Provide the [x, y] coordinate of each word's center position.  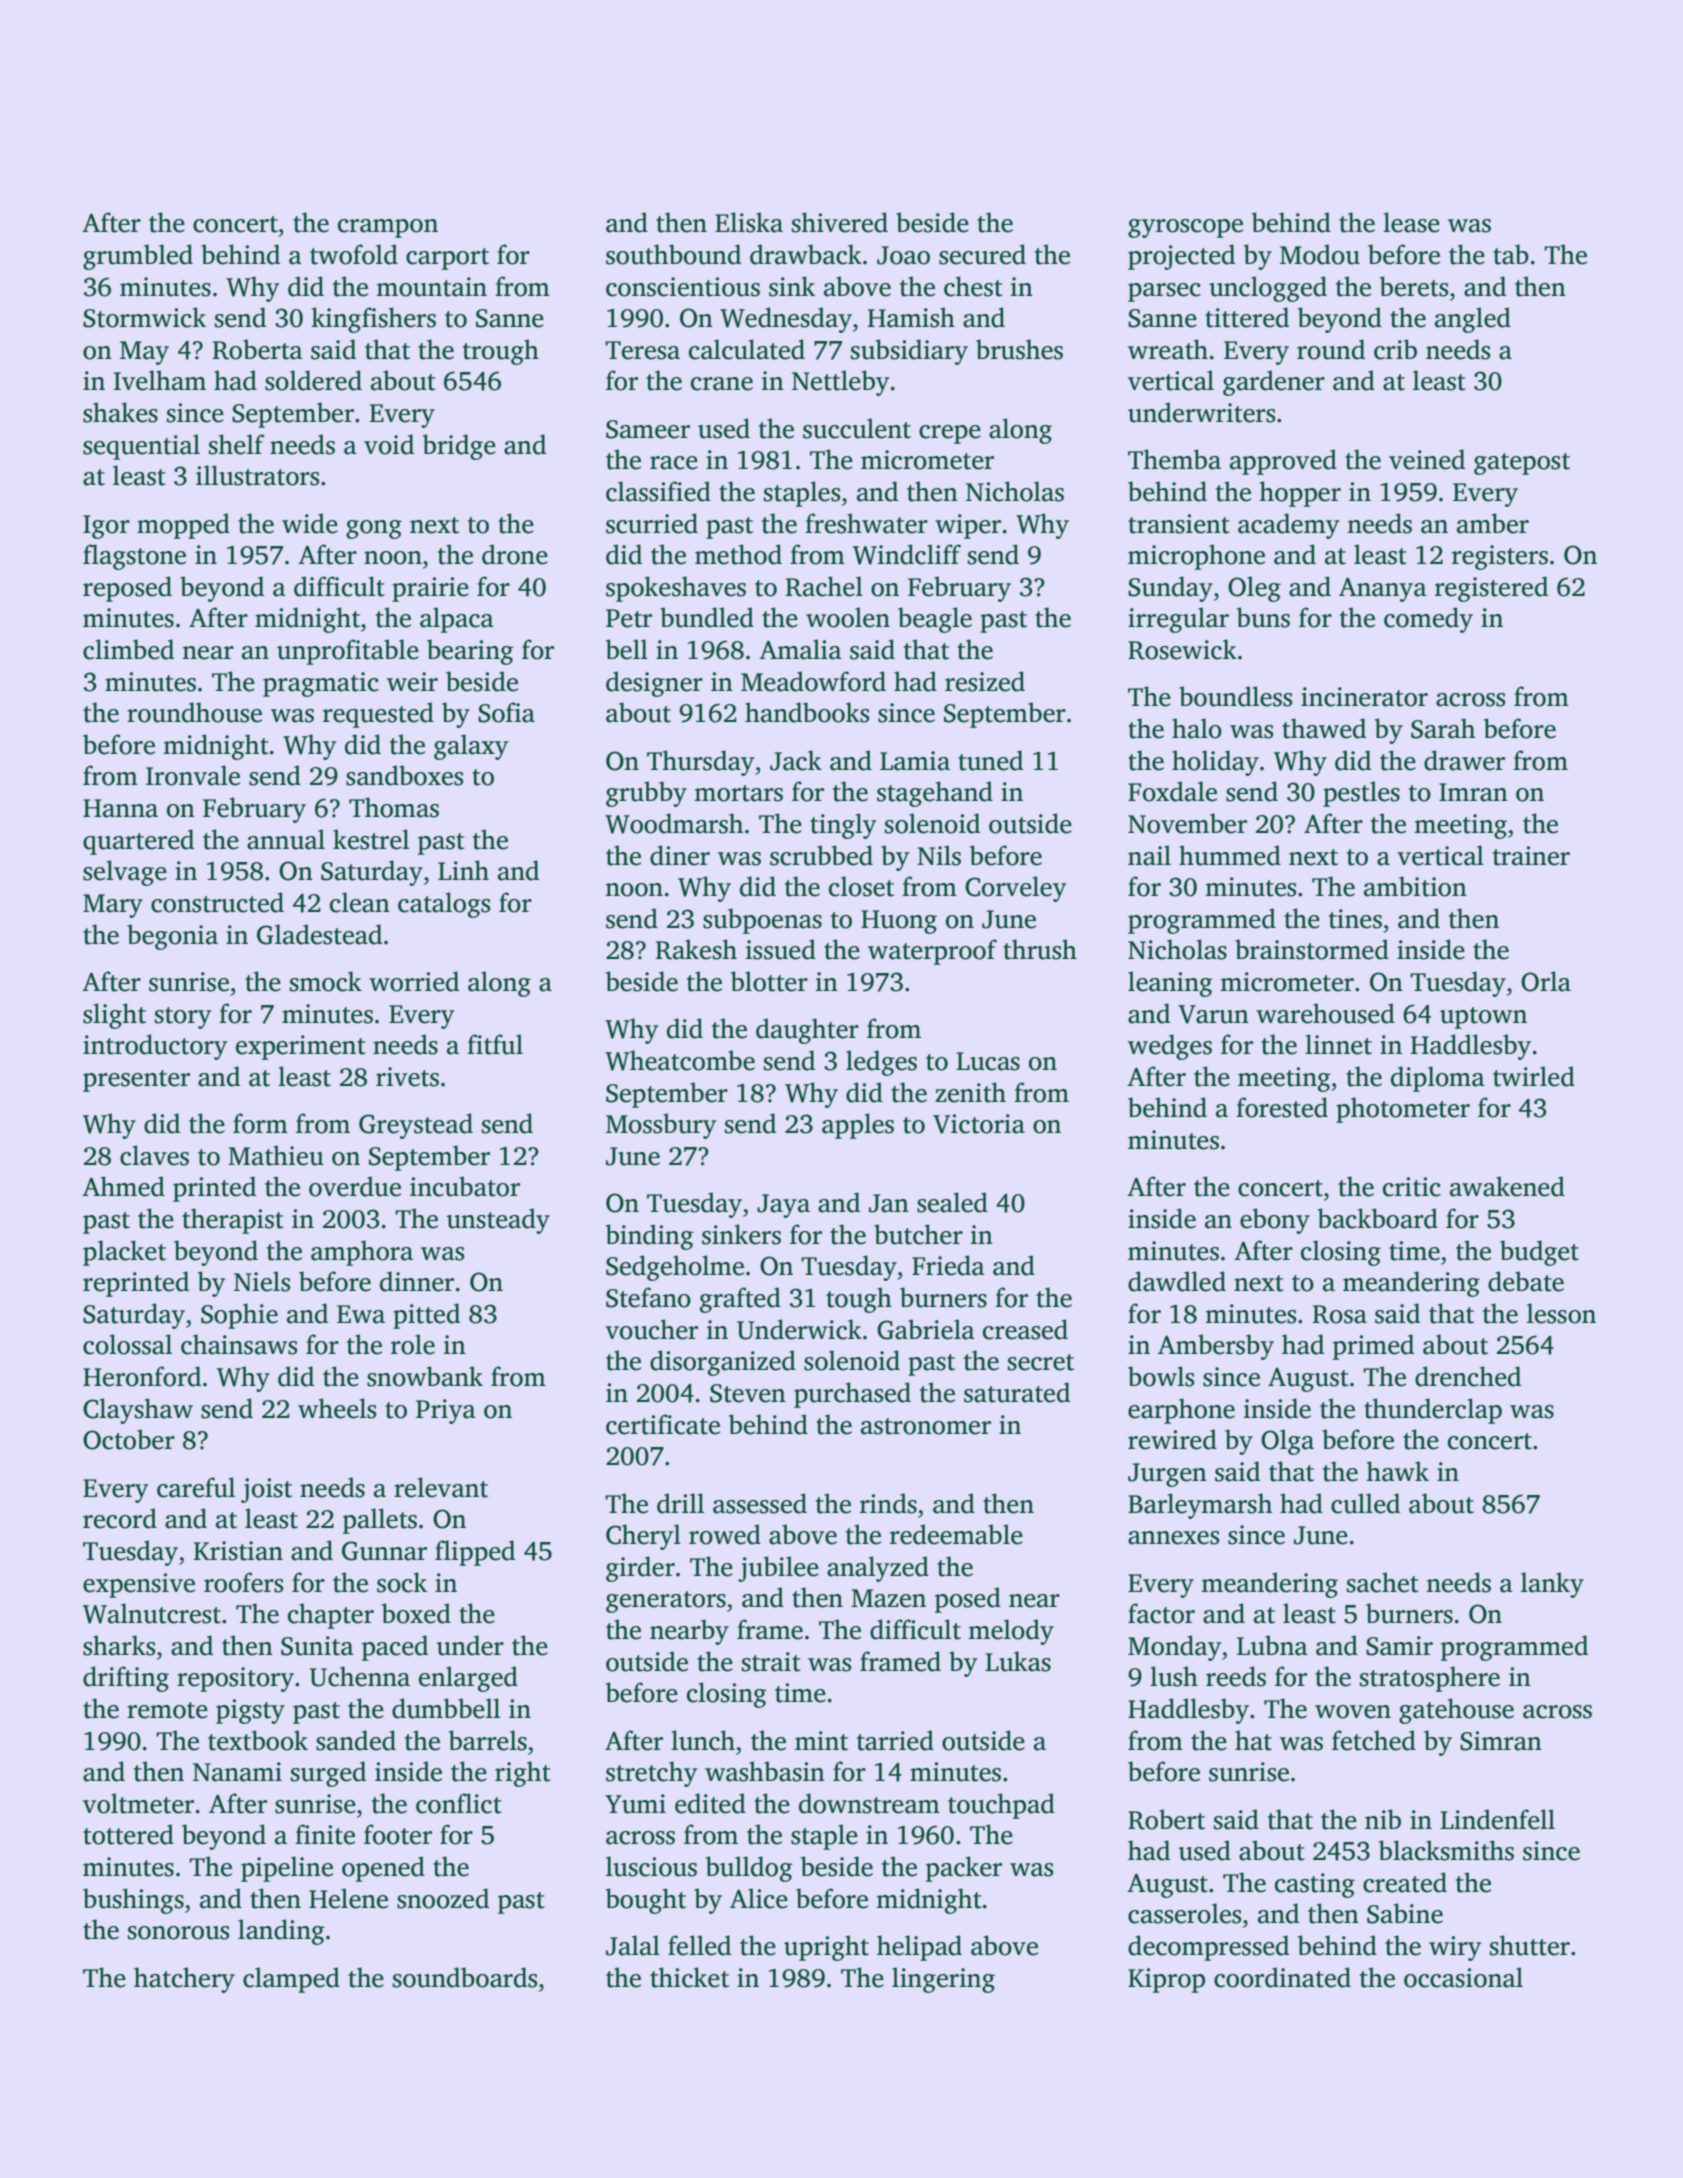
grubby [646, 794]
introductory [155, 1047]
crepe [950, 434]
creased [1025, 1329]
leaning [1170, 984]
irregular [1178, 620]
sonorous [178, 1933]
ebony [1275, 1221]
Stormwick [144, 317]
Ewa [361, 1314]
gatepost [1522, 464]
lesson [1561, 1313]
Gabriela [926, 1329]
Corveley [1015, 889]
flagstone [134, 557]
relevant [441, 1487]
